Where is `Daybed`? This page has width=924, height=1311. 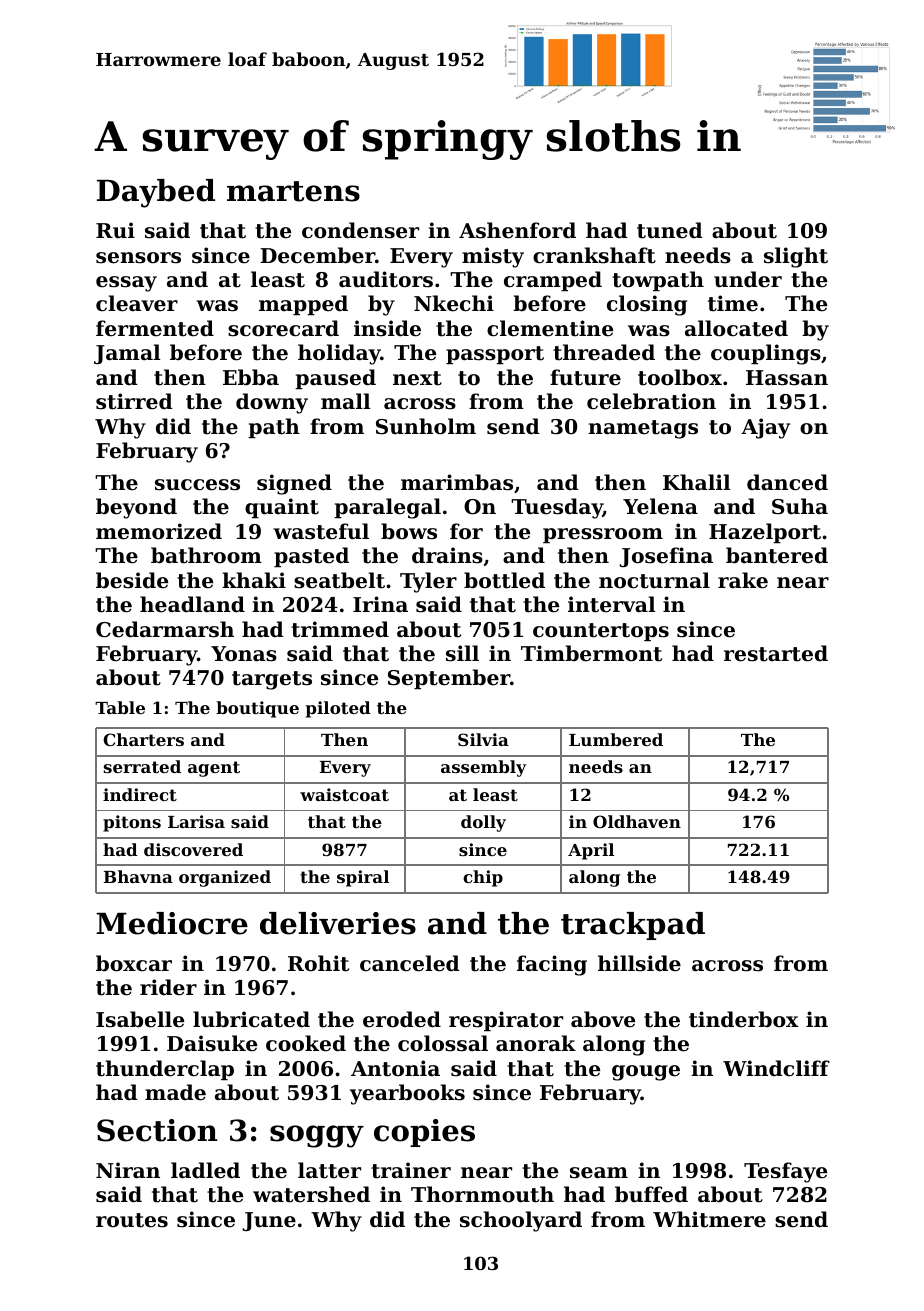
Daybed is located at coordinates (156, 193).
